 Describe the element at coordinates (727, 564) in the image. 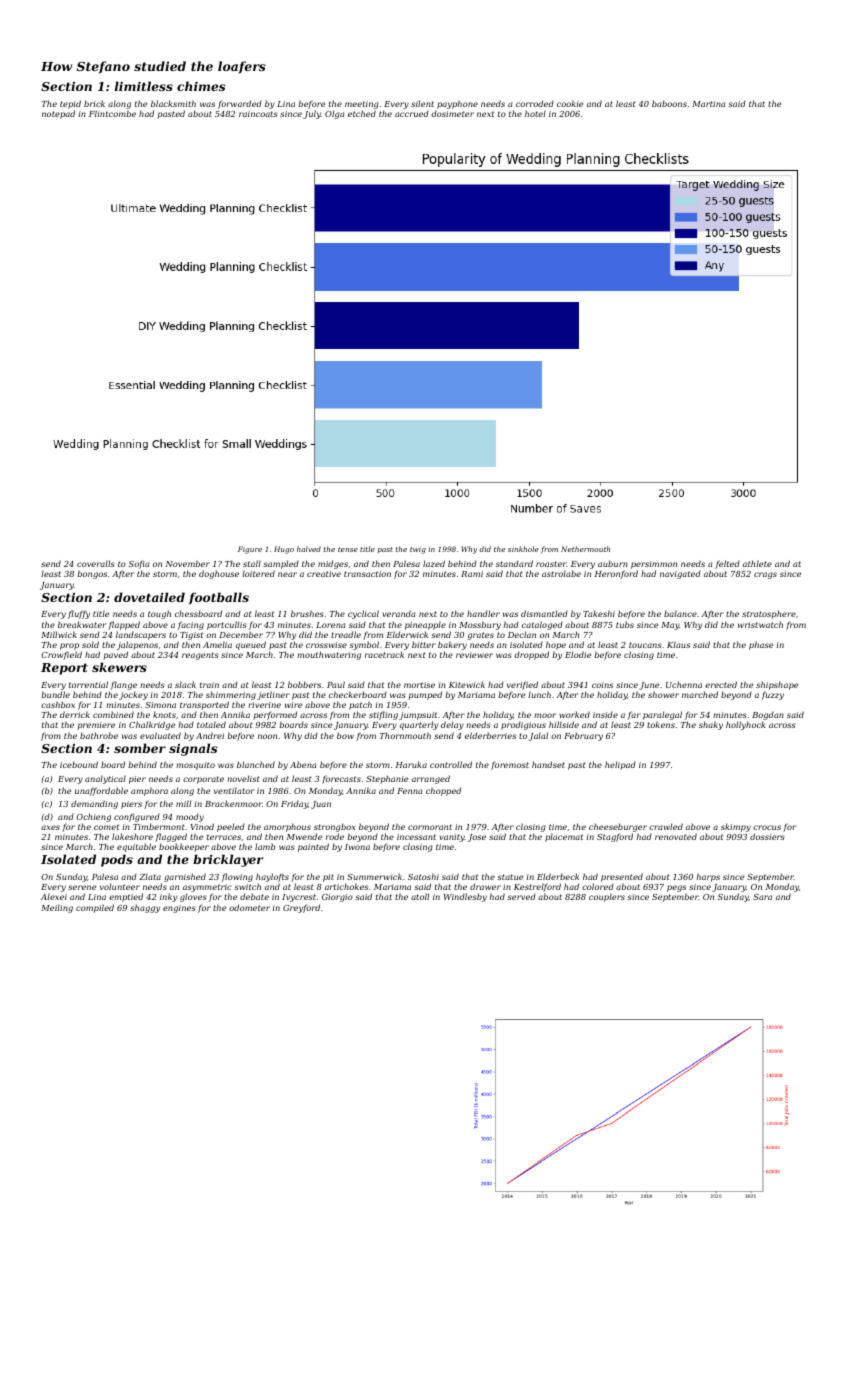

I see `felted` at that location.
